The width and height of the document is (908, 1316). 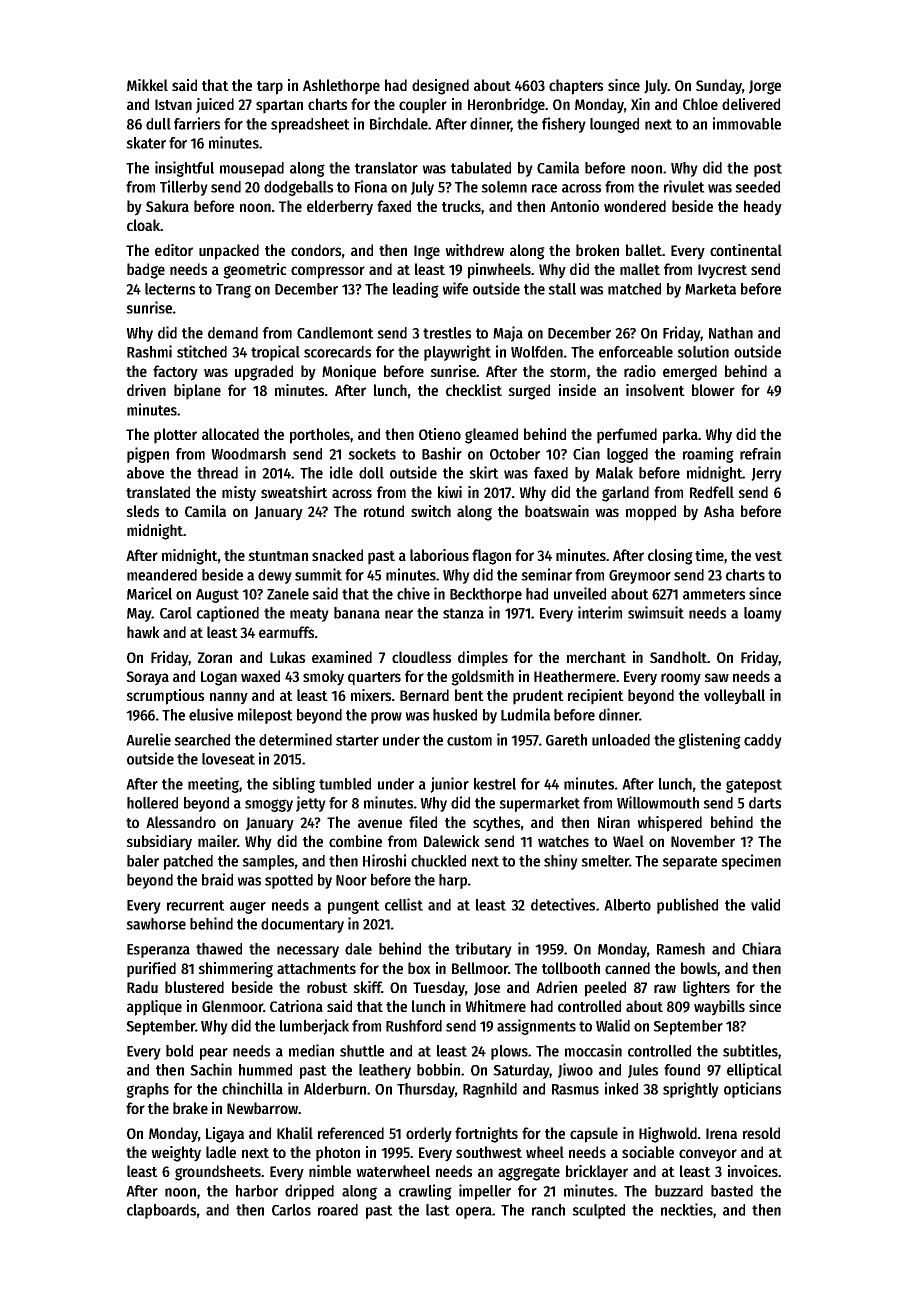 I want to click on Trang, so click(x=233, y=291).
